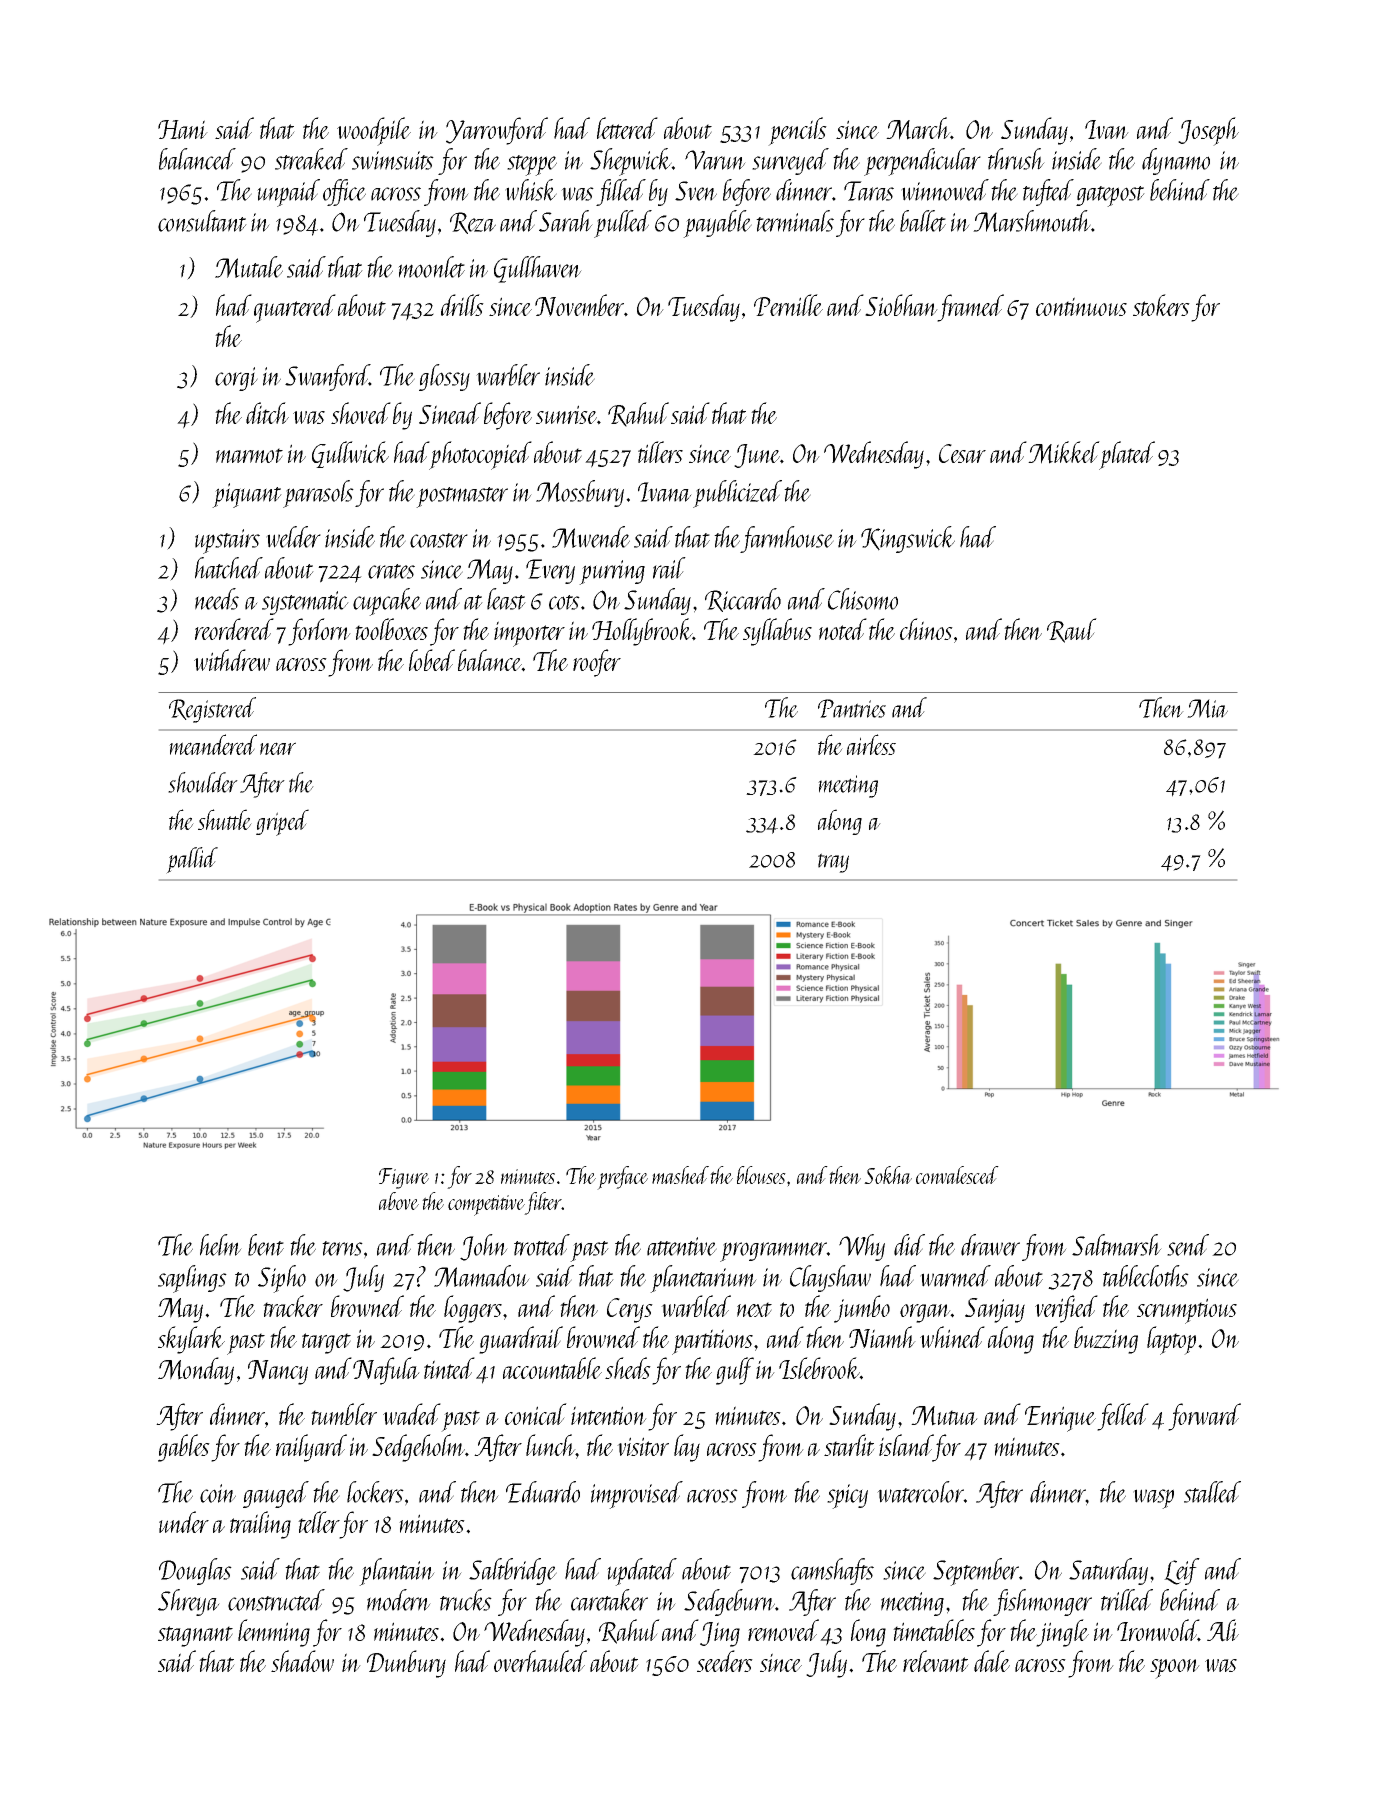 The height and width of the document is (1806, 1396). I want to click on continuous, so click(1081, 306).
